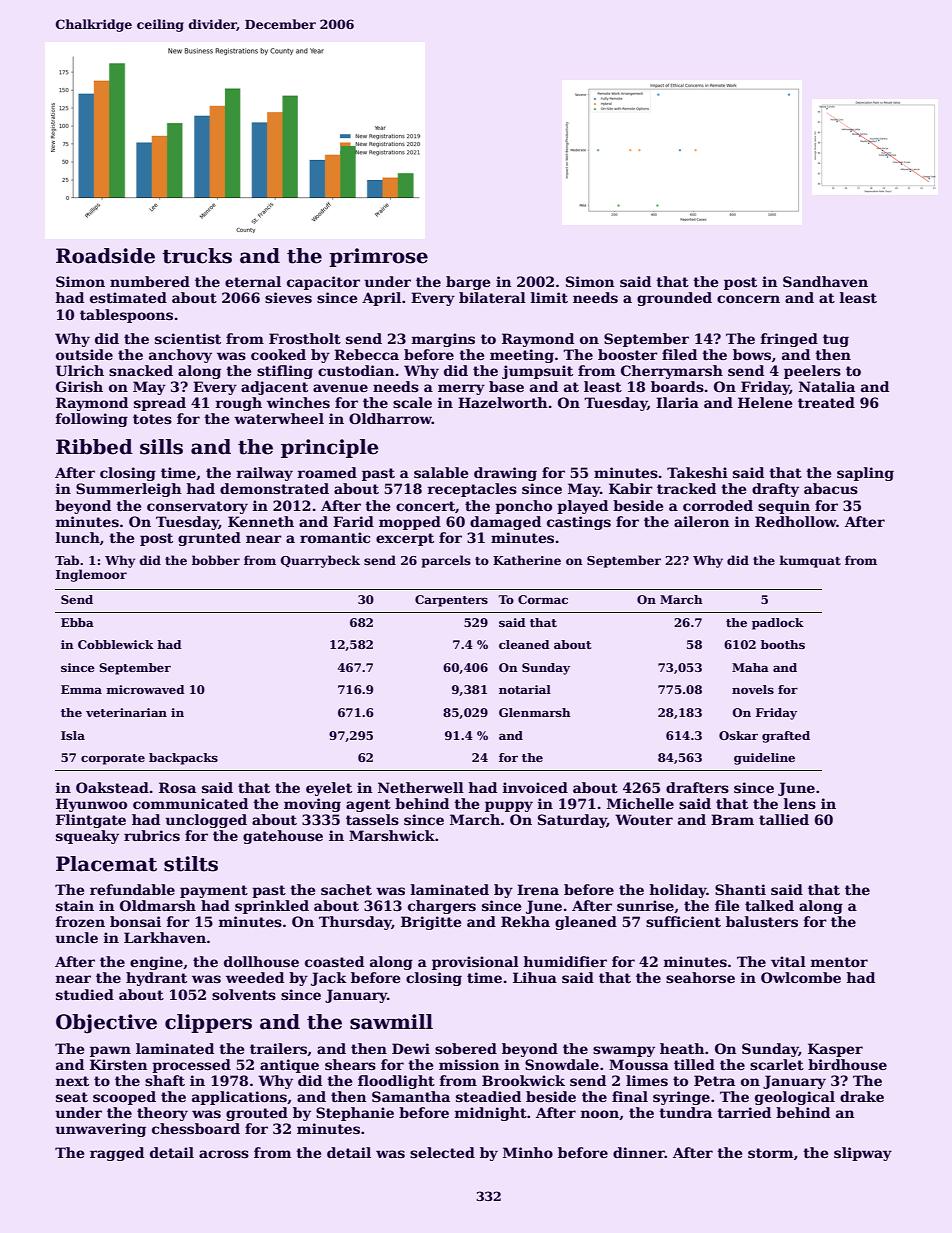 This screenshot has height=1233, width=952. Describe the element at coordinates (528, 1152) in the screenshot. I see `Minho` at that location.
